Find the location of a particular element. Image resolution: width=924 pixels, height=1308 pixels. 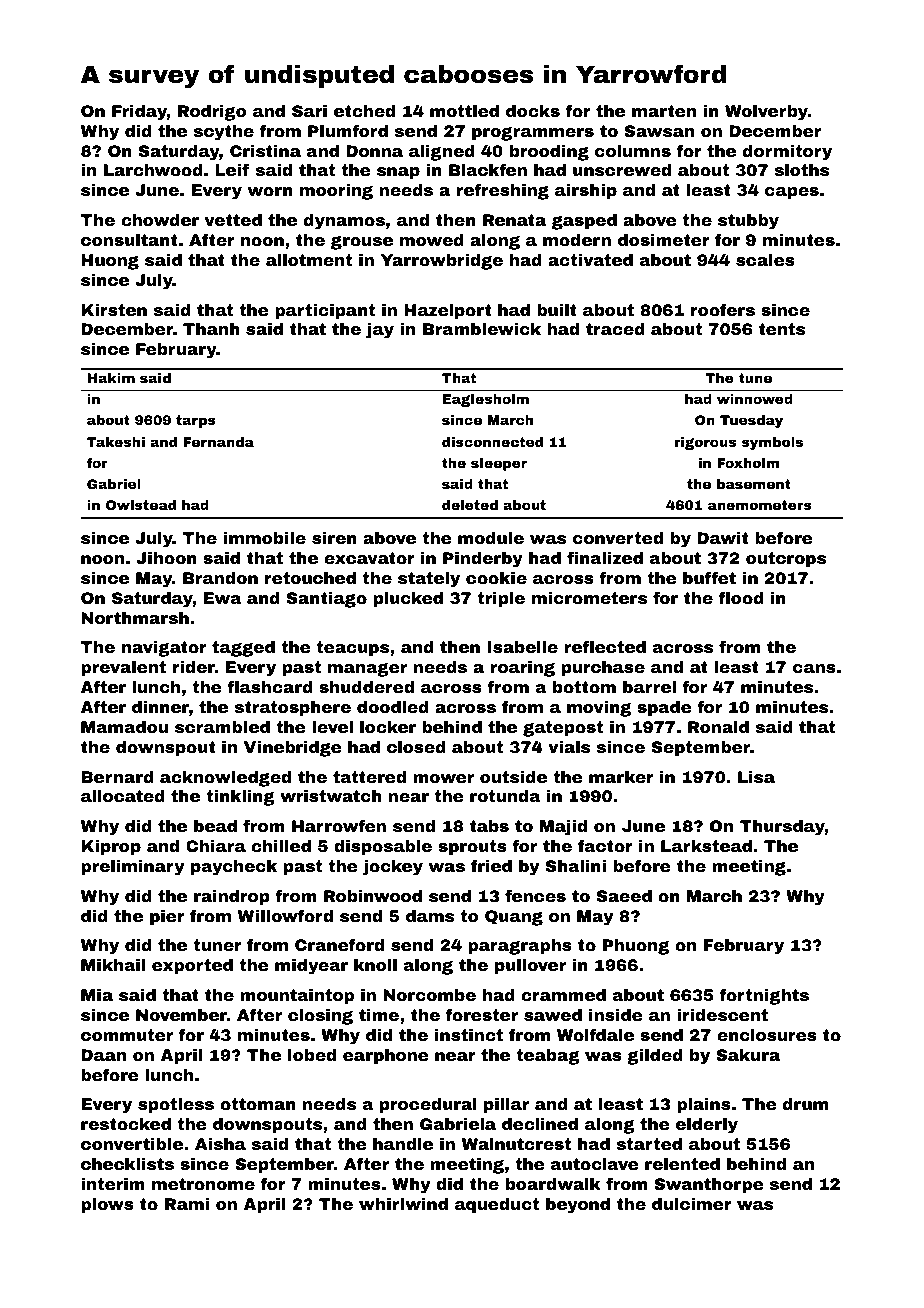

Mia is located at coordinates (97, 995).
